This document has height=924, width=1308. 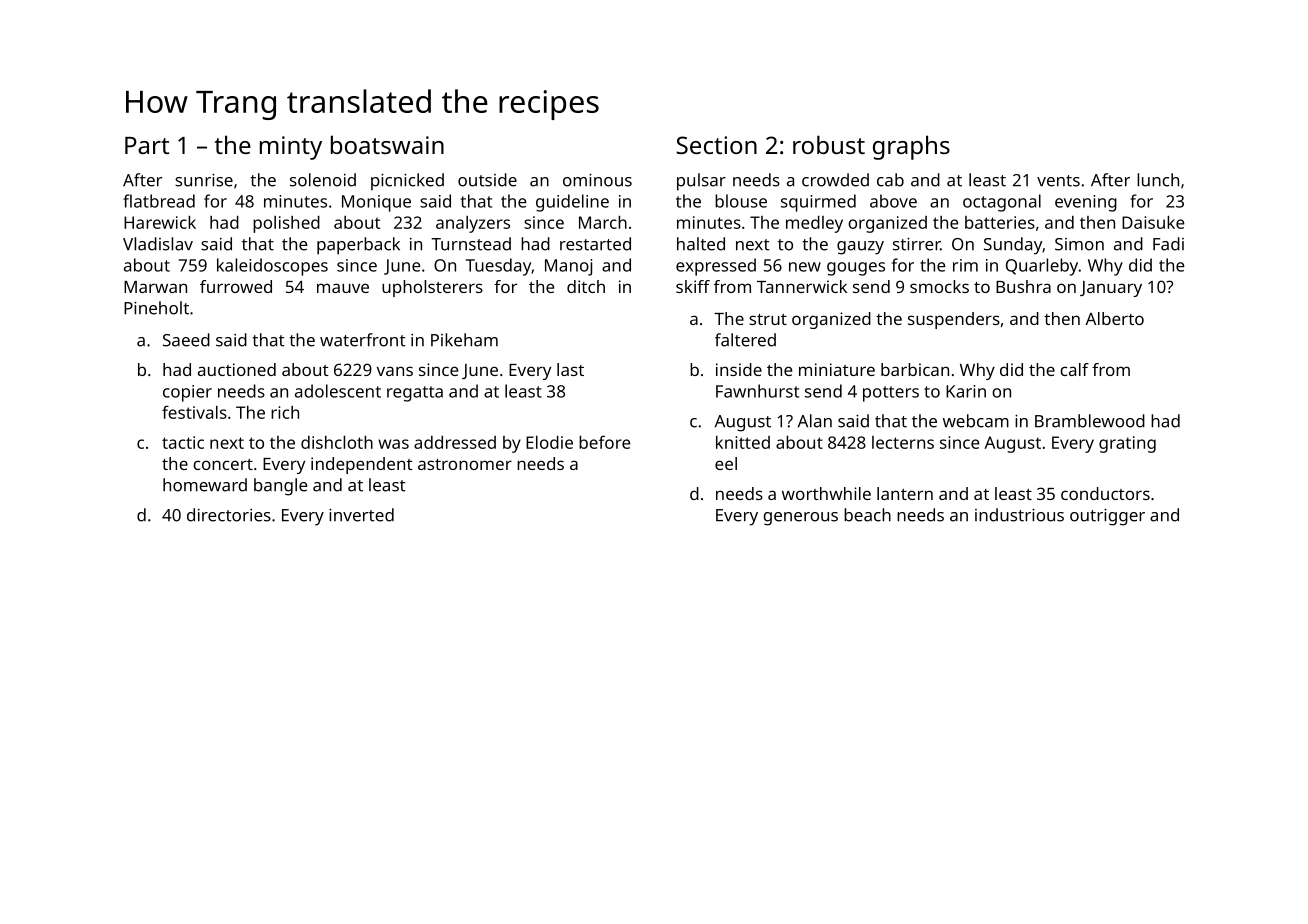 I want to click on Saeed, so click(x=186, y=340).
